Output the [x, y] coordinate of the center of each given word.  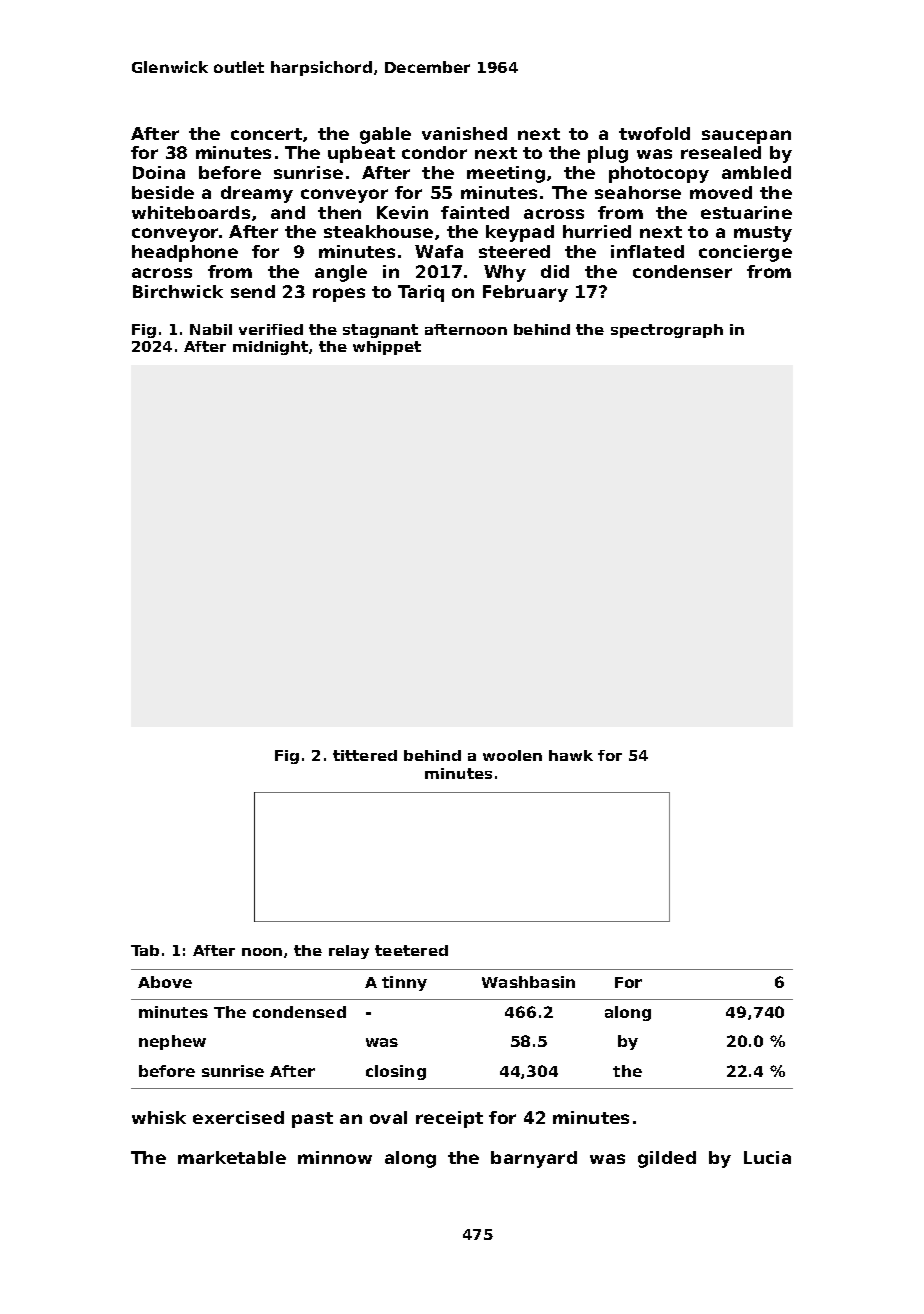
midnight [270, 348]
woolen [512, 755]
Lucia [767, 1157]
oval [388, 1117]
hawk [571, 755]
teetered [411, 950]
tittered [365, 755]
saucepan [746, 137]
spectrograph [667, 331]
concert [266, 134]
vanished [464, 133]
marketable [232, 1157]
